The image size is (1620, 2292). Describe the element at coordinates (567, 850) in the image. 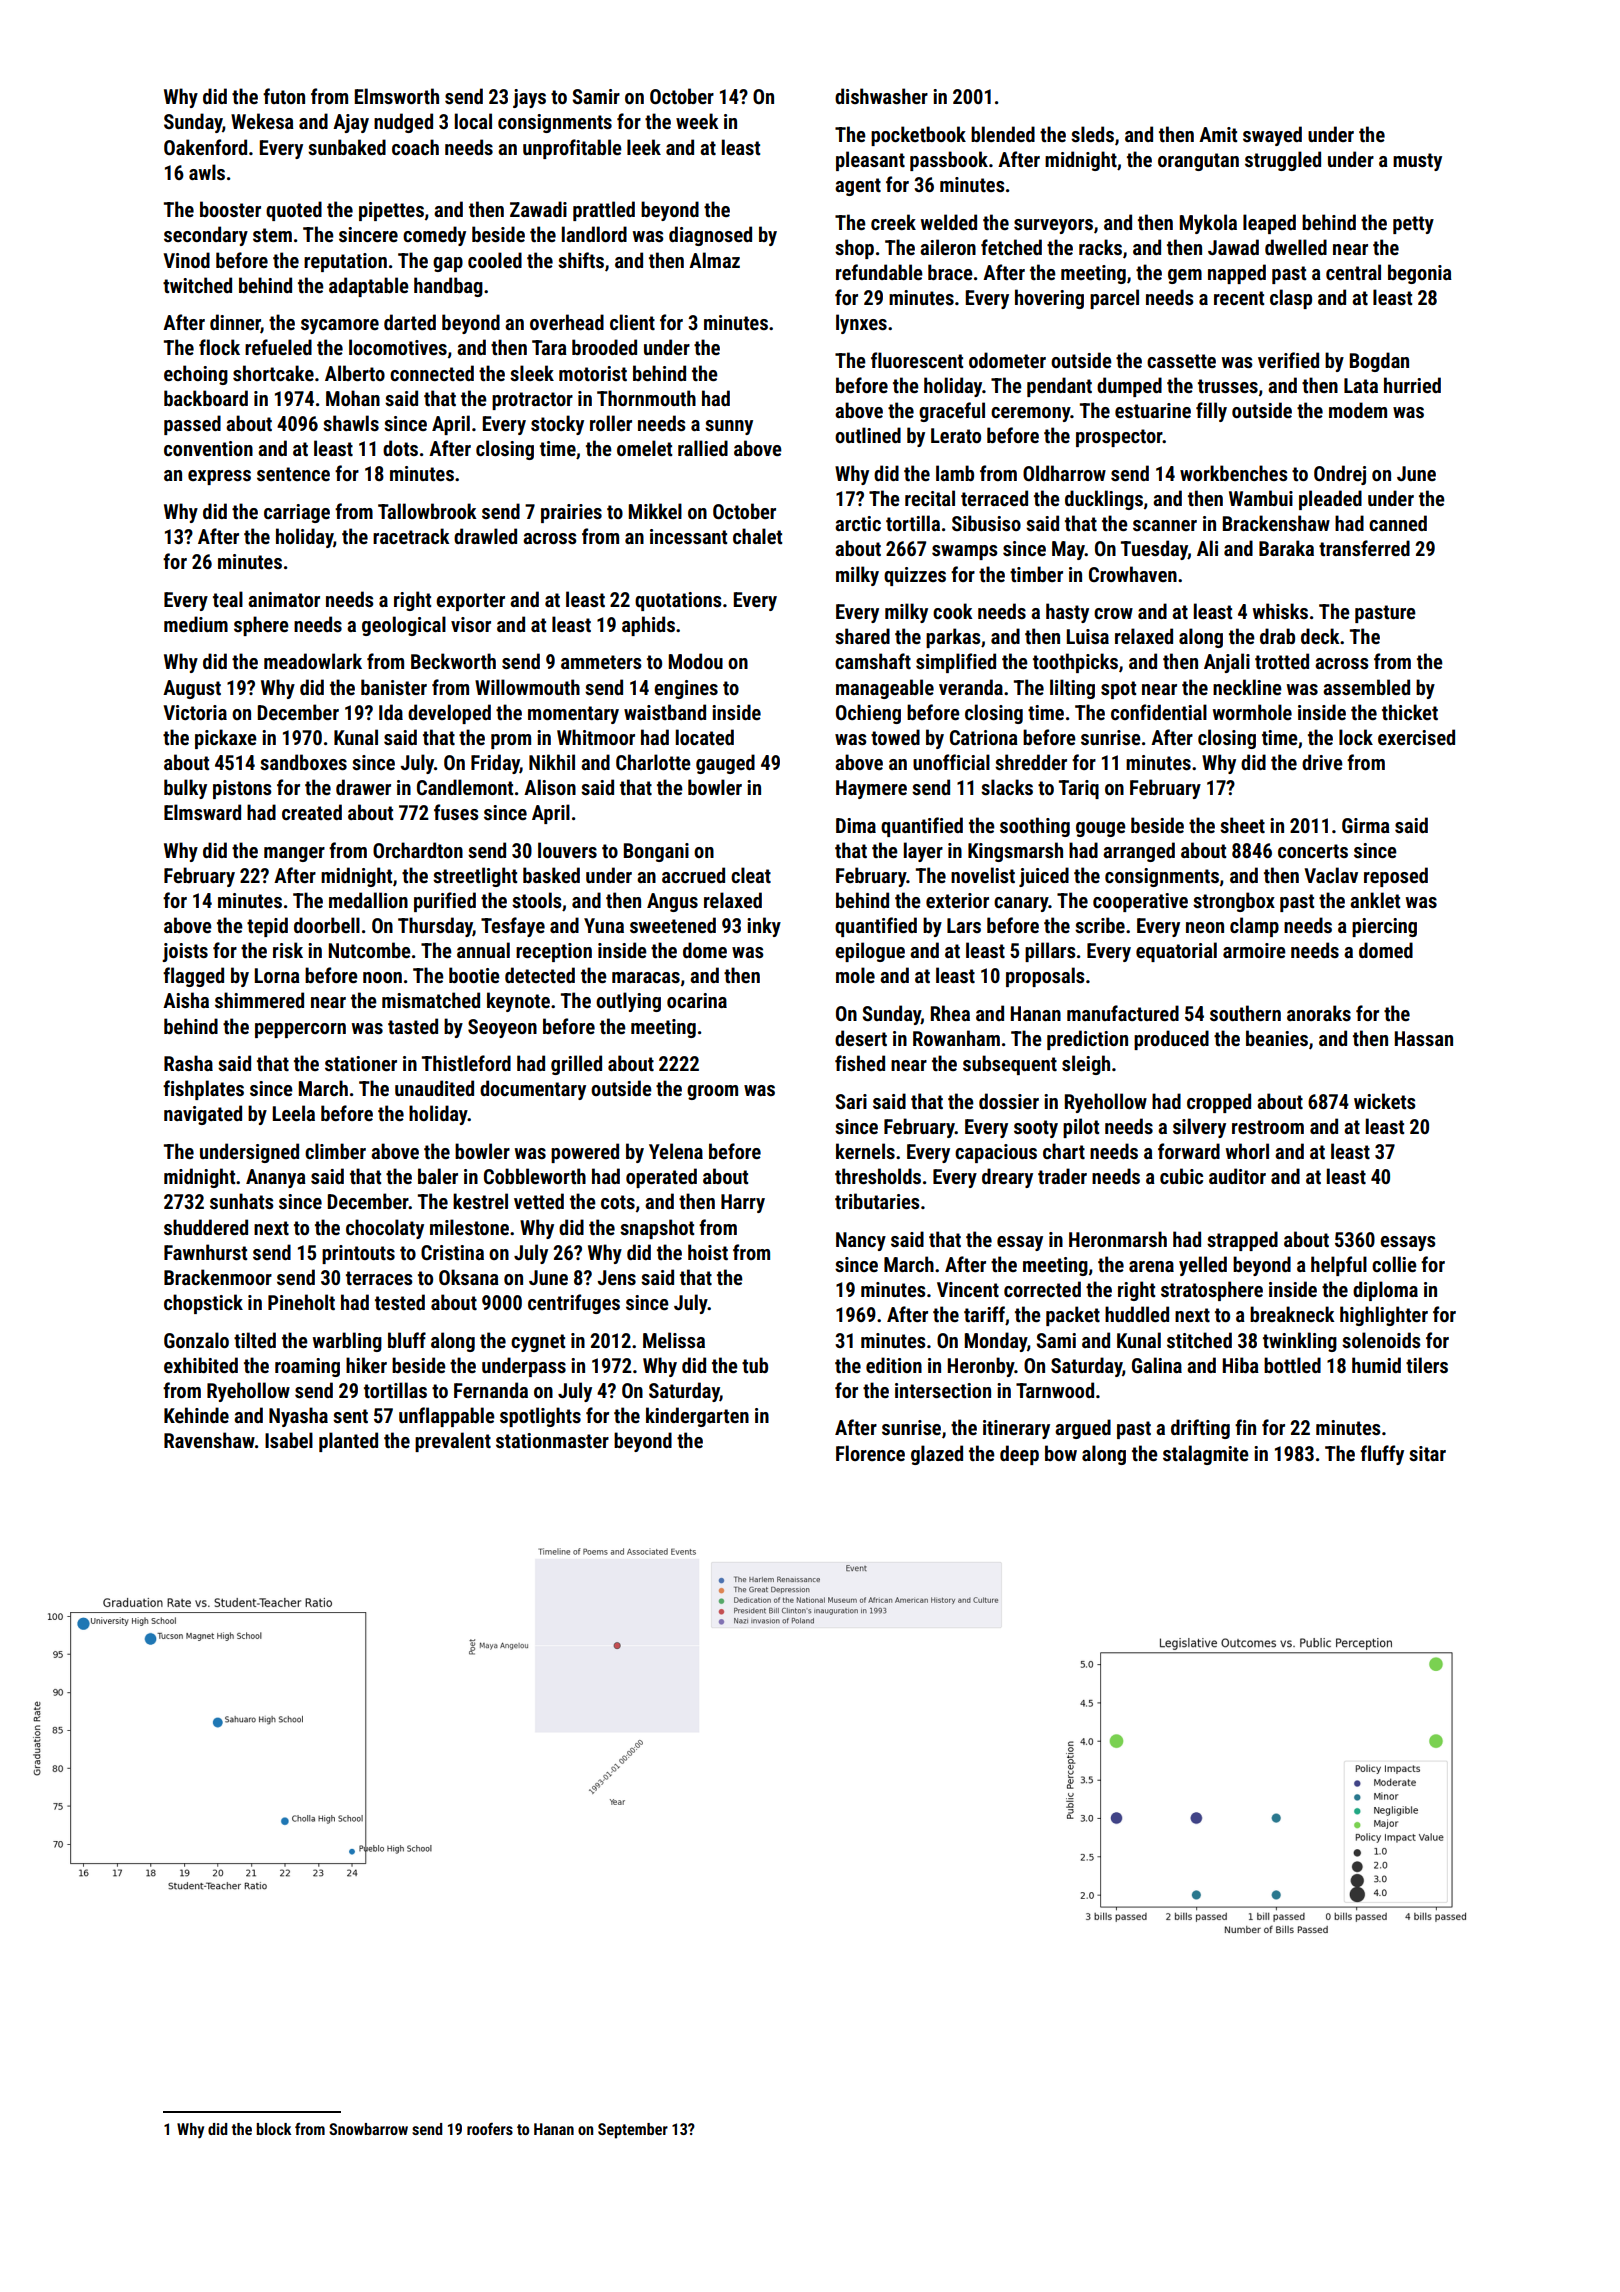

I see `louvers` at that location.
